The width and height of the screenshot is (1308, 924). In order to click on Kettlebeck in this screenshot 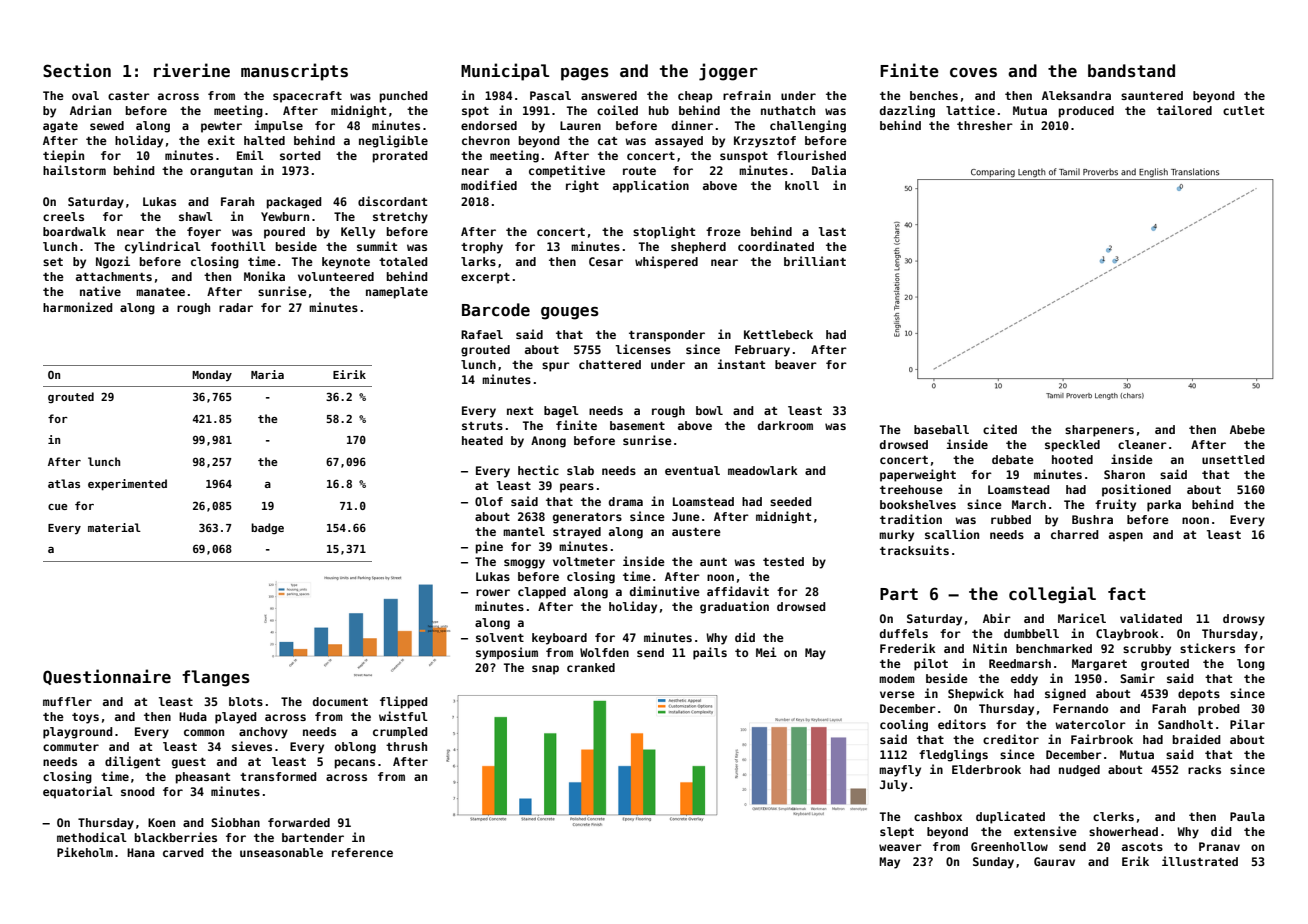, I will do `click(778, 334)`.
